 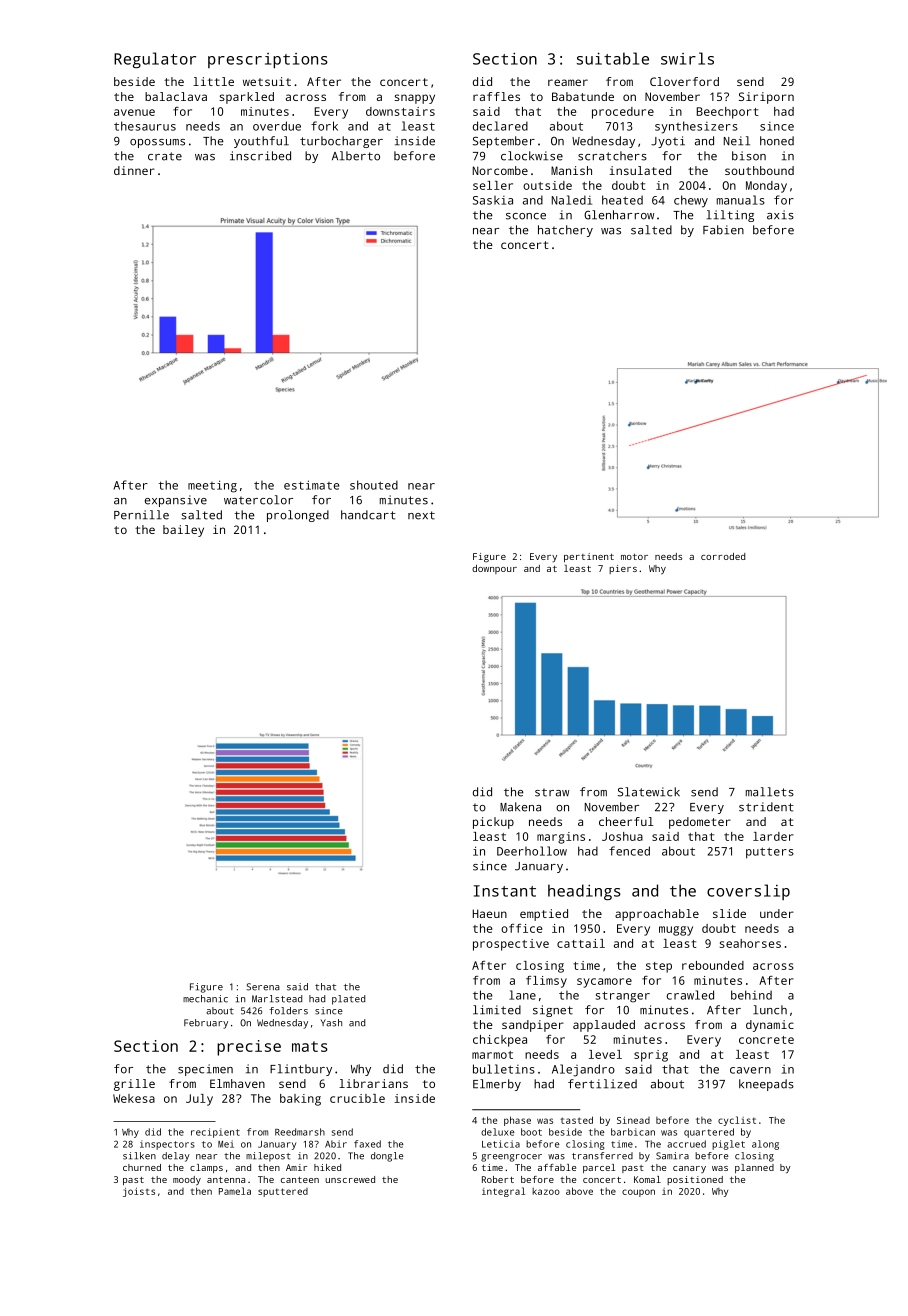 I want to click on piers, so click(x=623, y=569).
